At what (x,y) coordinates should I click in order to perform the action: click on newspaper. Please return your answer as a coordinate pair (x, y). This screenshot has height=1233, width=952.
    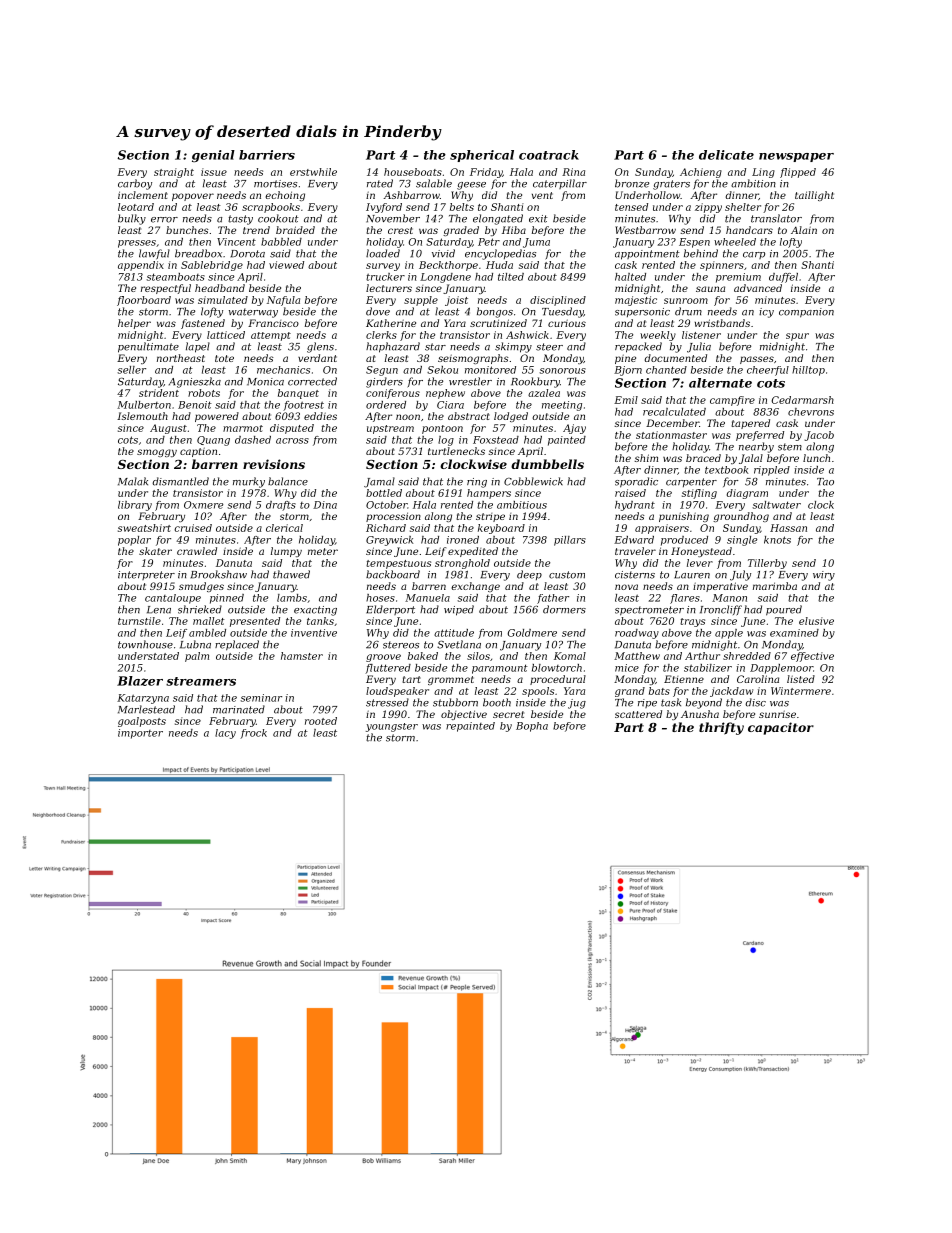
    Looking at the image, I should click on (796, 157).
